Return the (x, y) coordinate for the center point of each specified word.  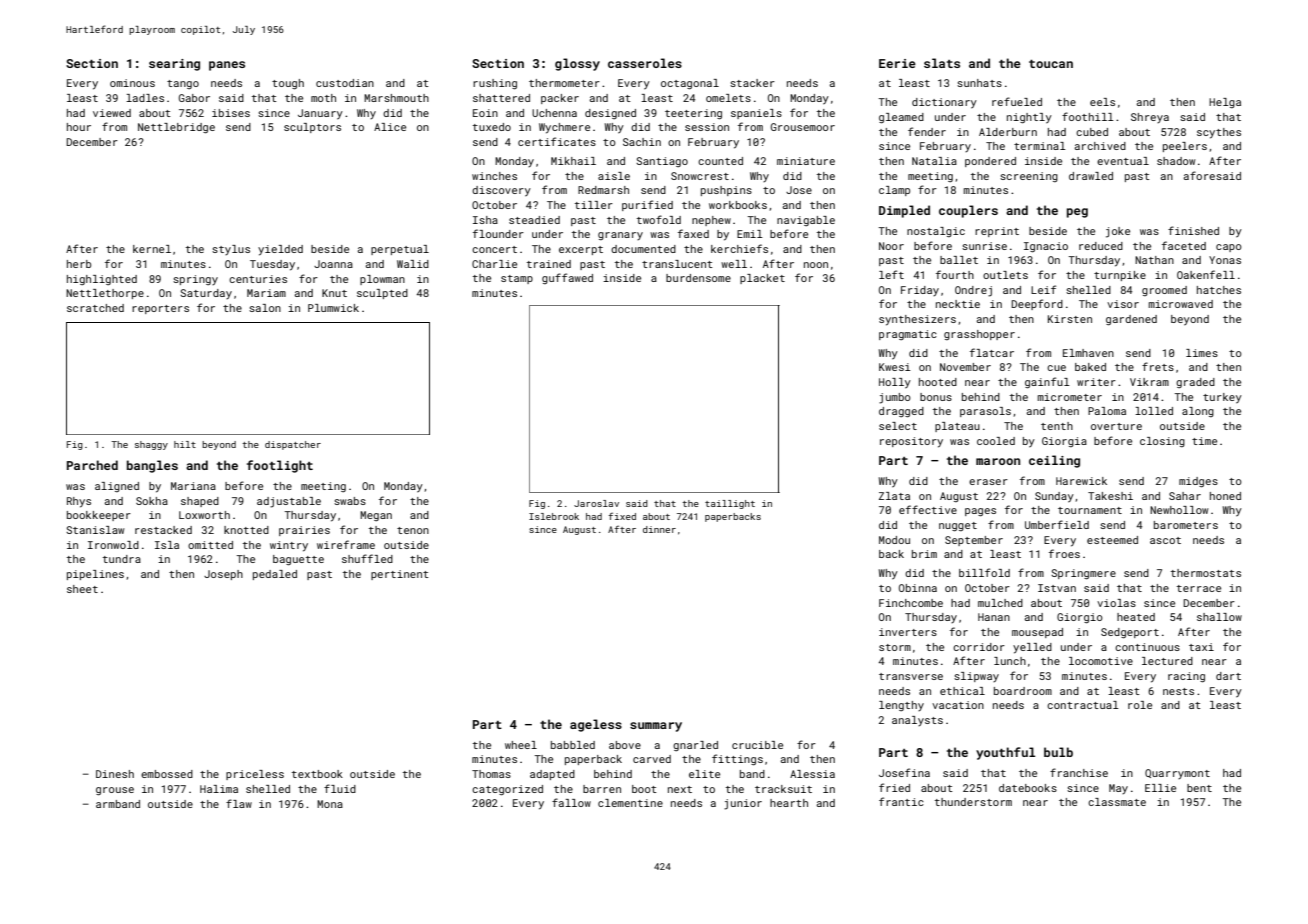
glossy (577, 64)
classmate (1117, 802)
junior (743, 804)
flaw (239, 803)
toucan (1051, 64)
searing (174, 65)
